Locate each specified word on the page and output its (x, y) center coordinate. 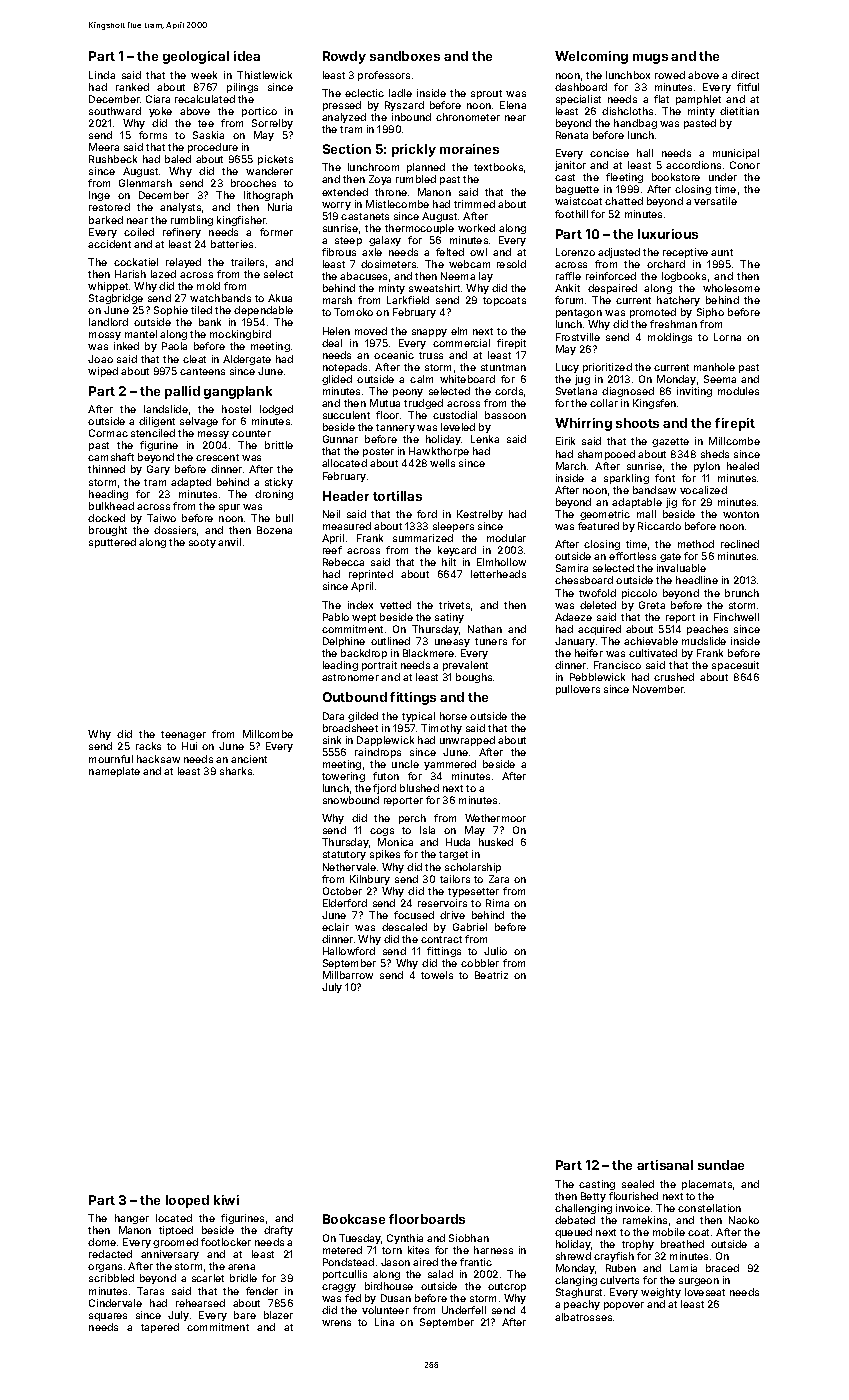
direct (745, 75)
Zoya (380, 180)
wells (442, 463)
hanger (132, 1219)
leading (340, 666)
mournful (111, 759)
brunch (742, 593)
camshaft (111, 457)
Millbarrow (348, 975)
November (658, 689)
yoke (160, 112)
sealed (638, 1184)
